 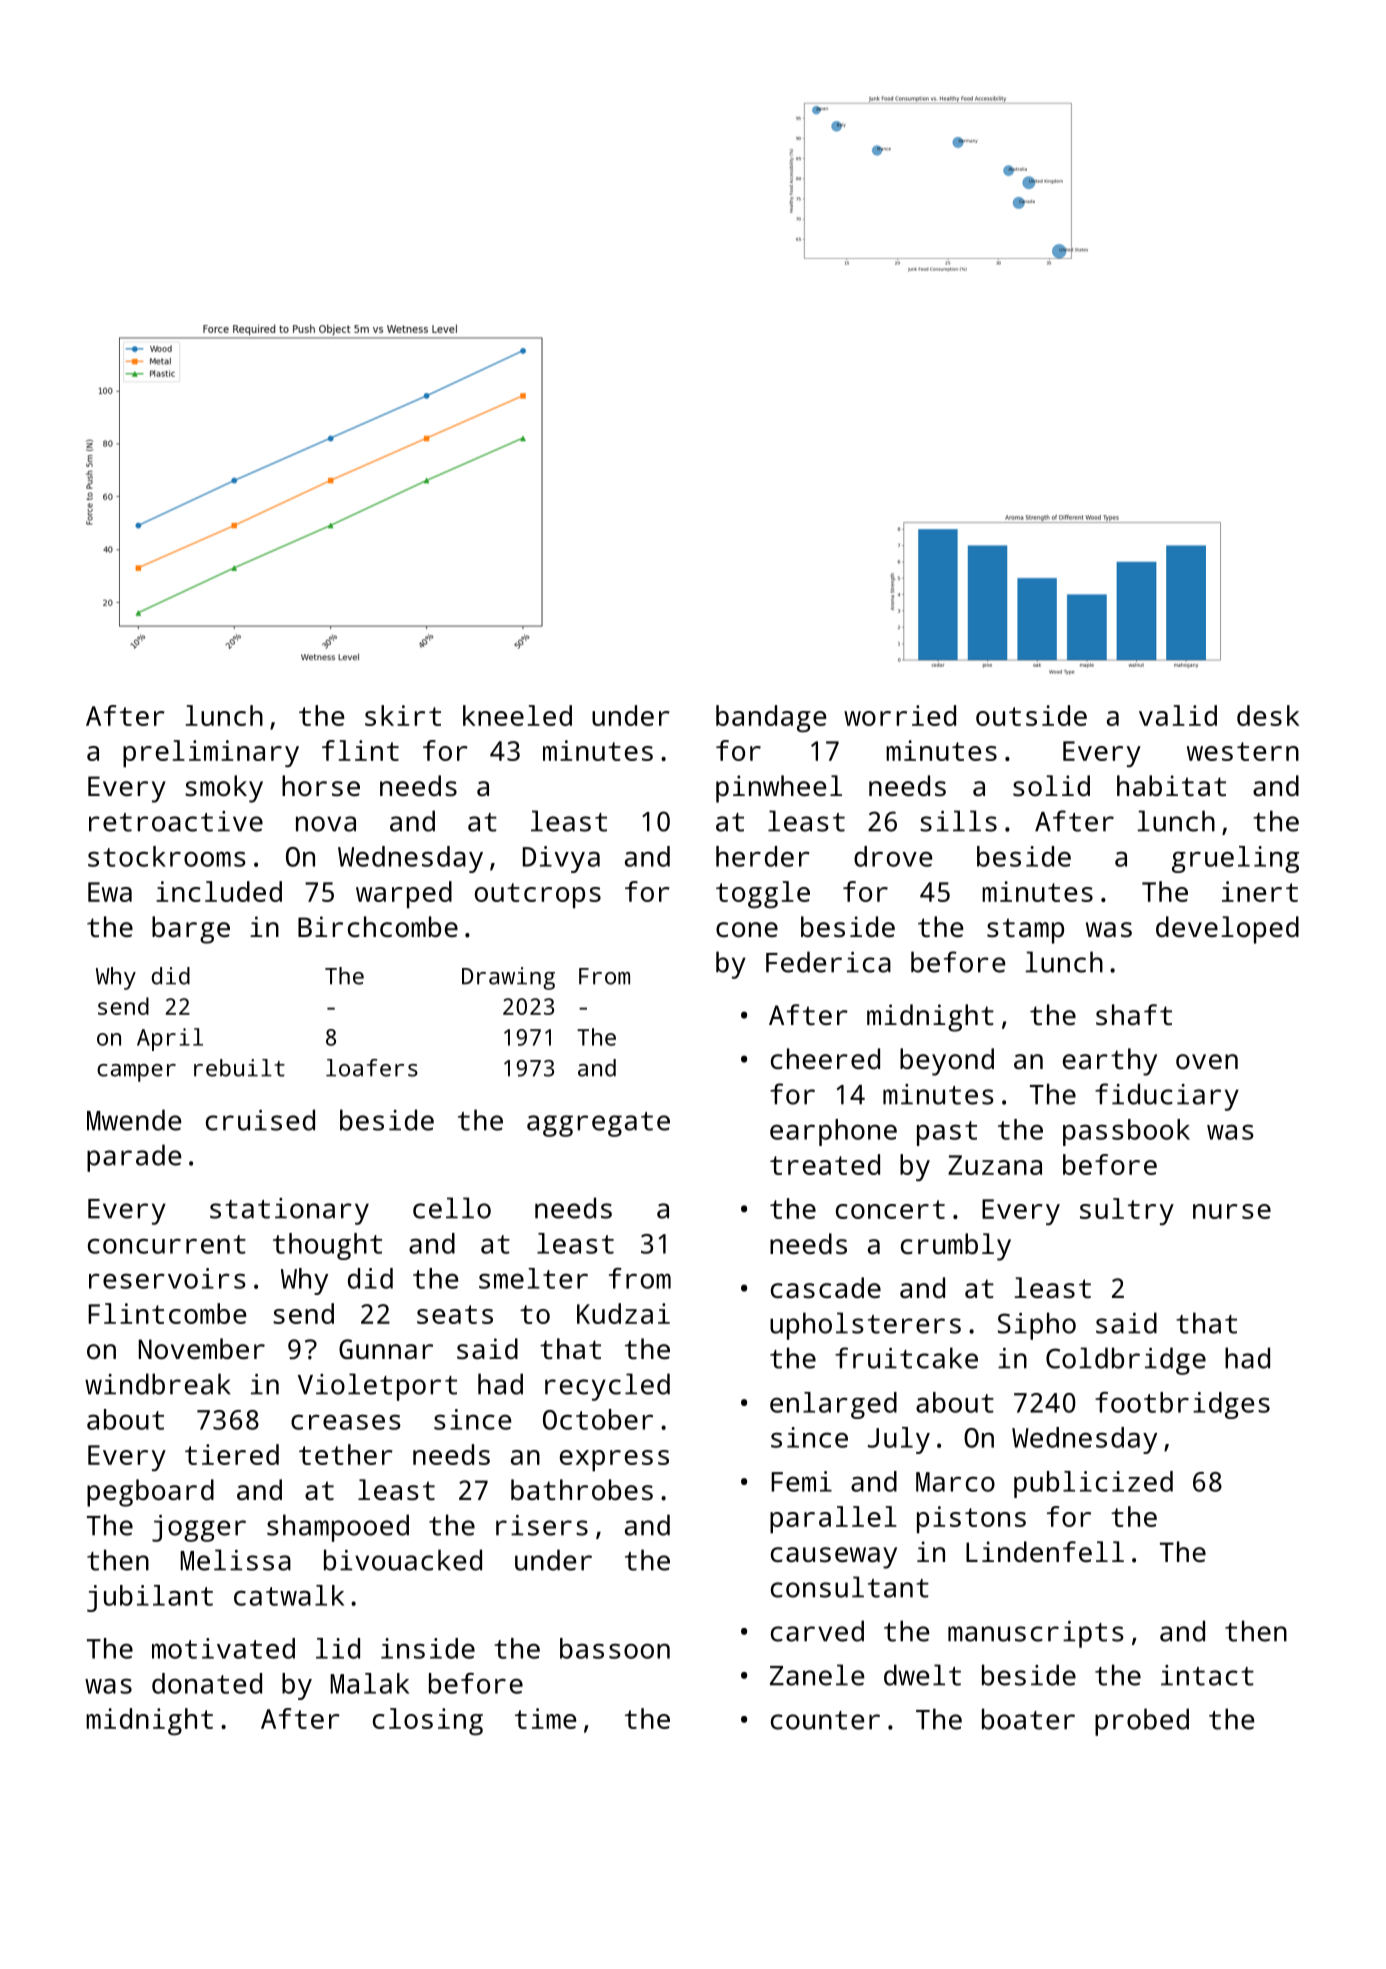 What do you see at coordinates (825, 1720) in the screenshot?
I see `counter` at bounding box center [825, 1720].
